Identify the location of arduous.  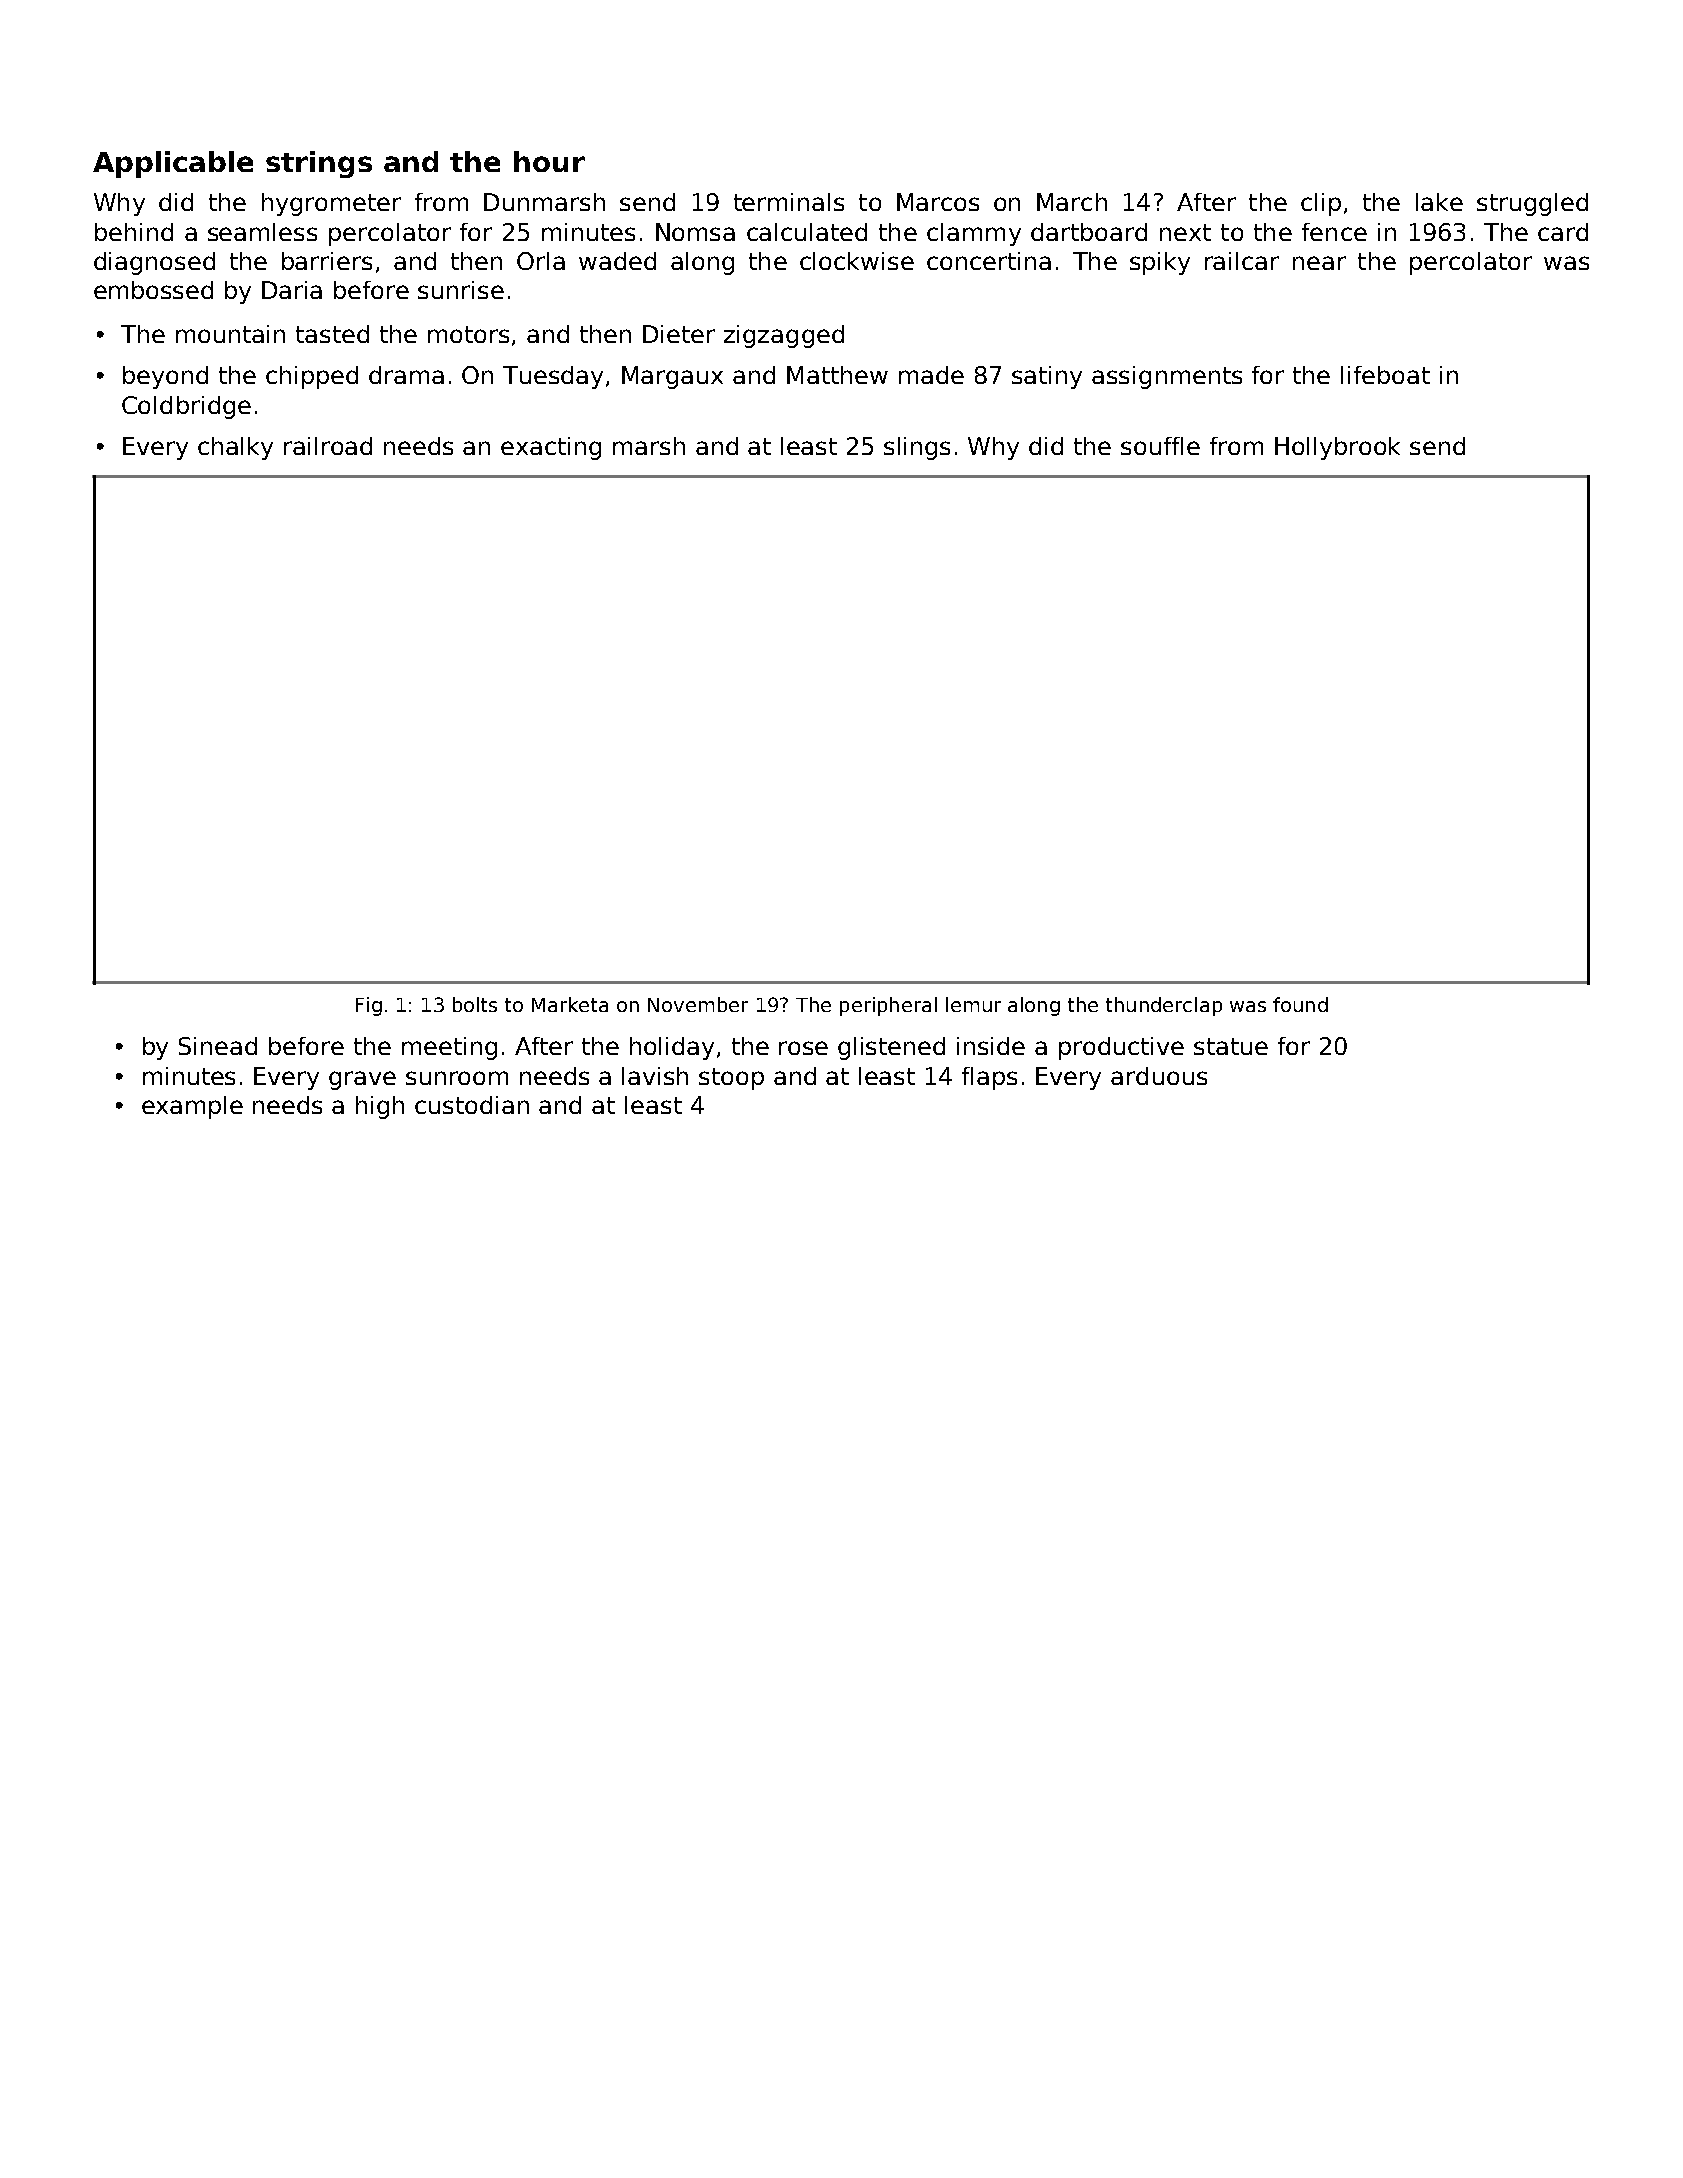
(1159, 1076).
